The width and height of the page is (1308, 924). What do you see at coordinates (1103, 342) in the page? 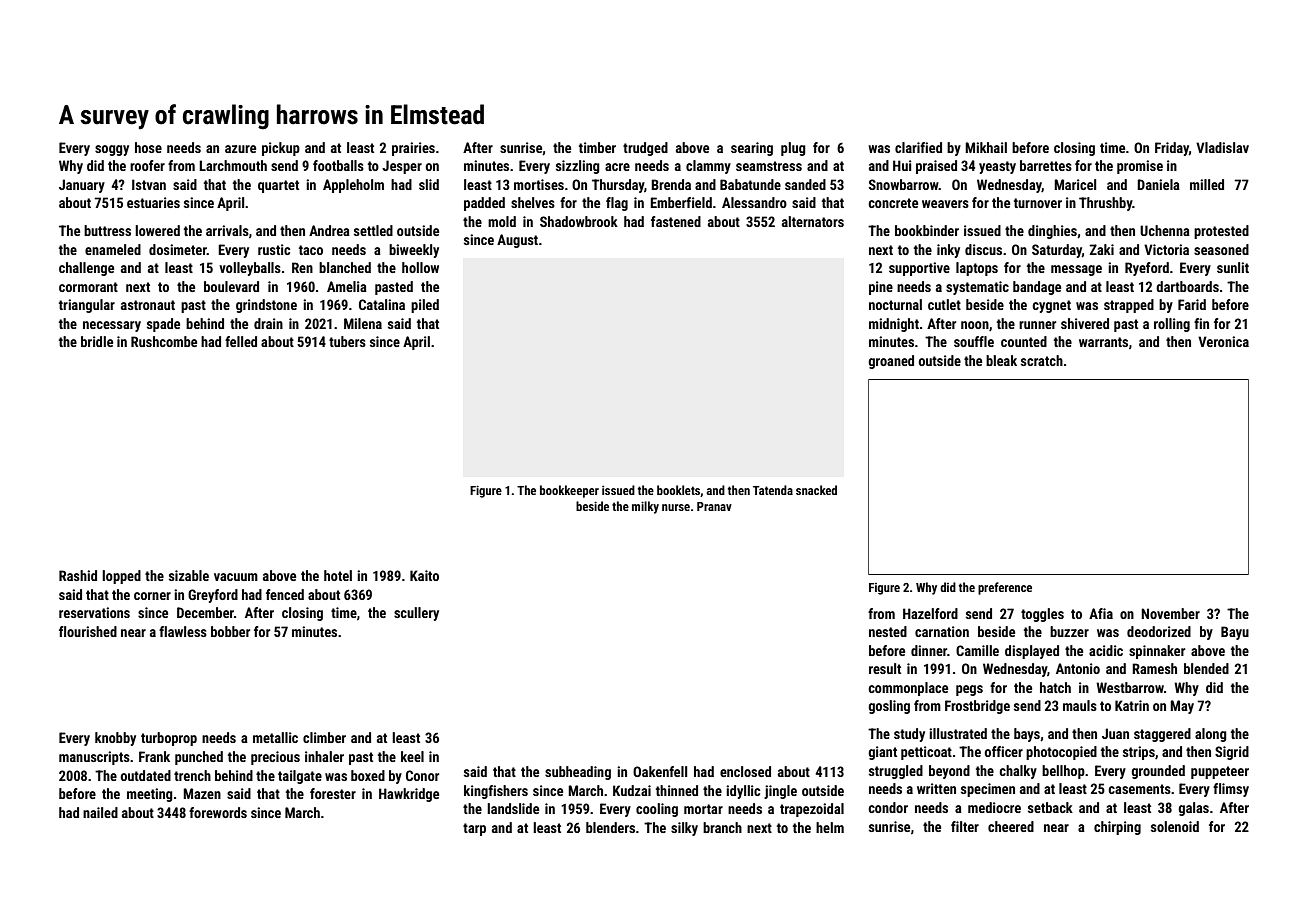
I see `warrants` at bounding box center [1103, 342].
